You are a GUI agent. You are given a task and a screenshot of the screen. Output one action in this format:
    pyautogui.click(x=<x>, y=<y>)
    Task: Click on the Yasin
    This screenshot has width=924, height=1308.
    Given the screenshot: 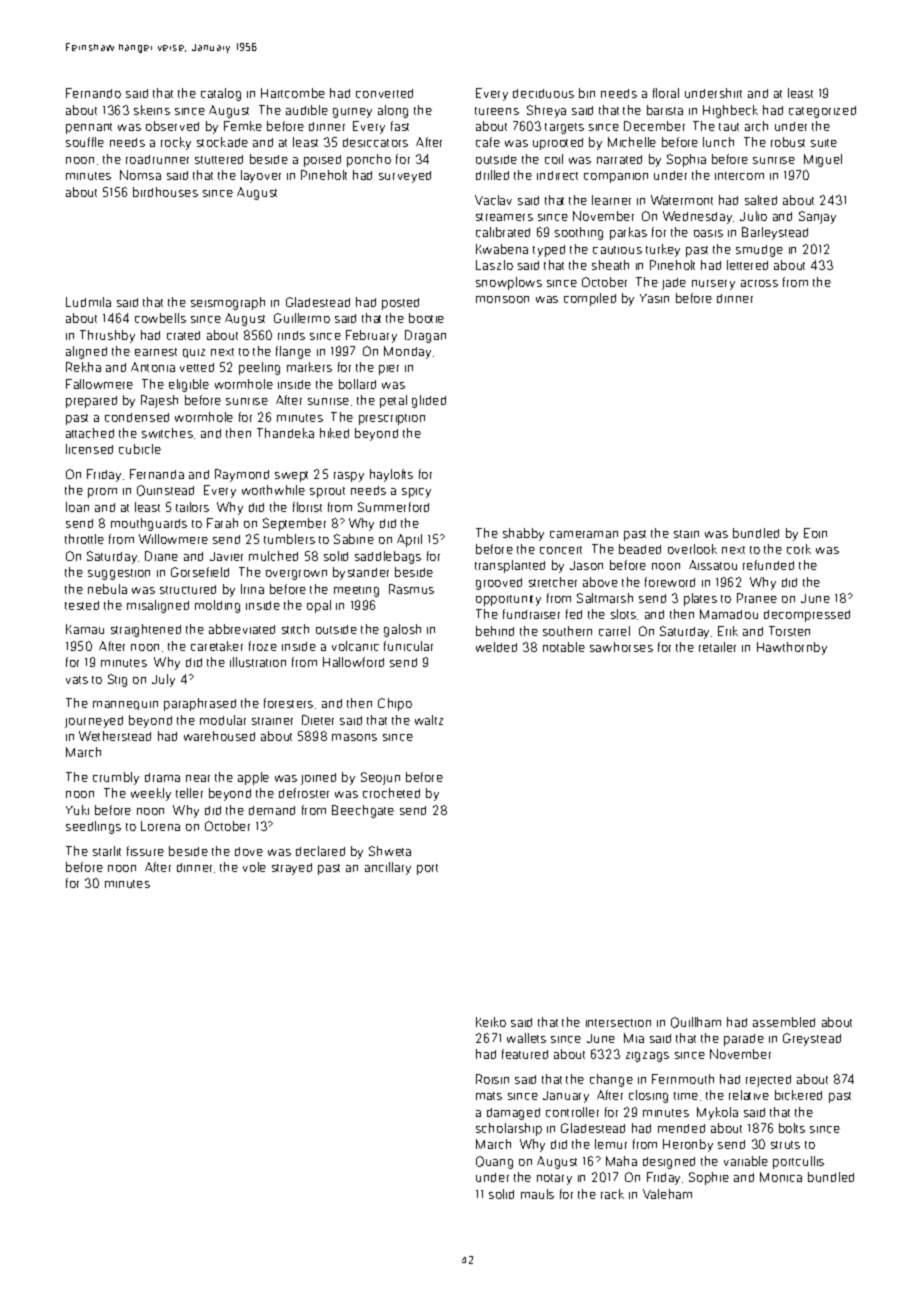 What is the action you would take?
    pyautogui.click(x=654, y=298)
